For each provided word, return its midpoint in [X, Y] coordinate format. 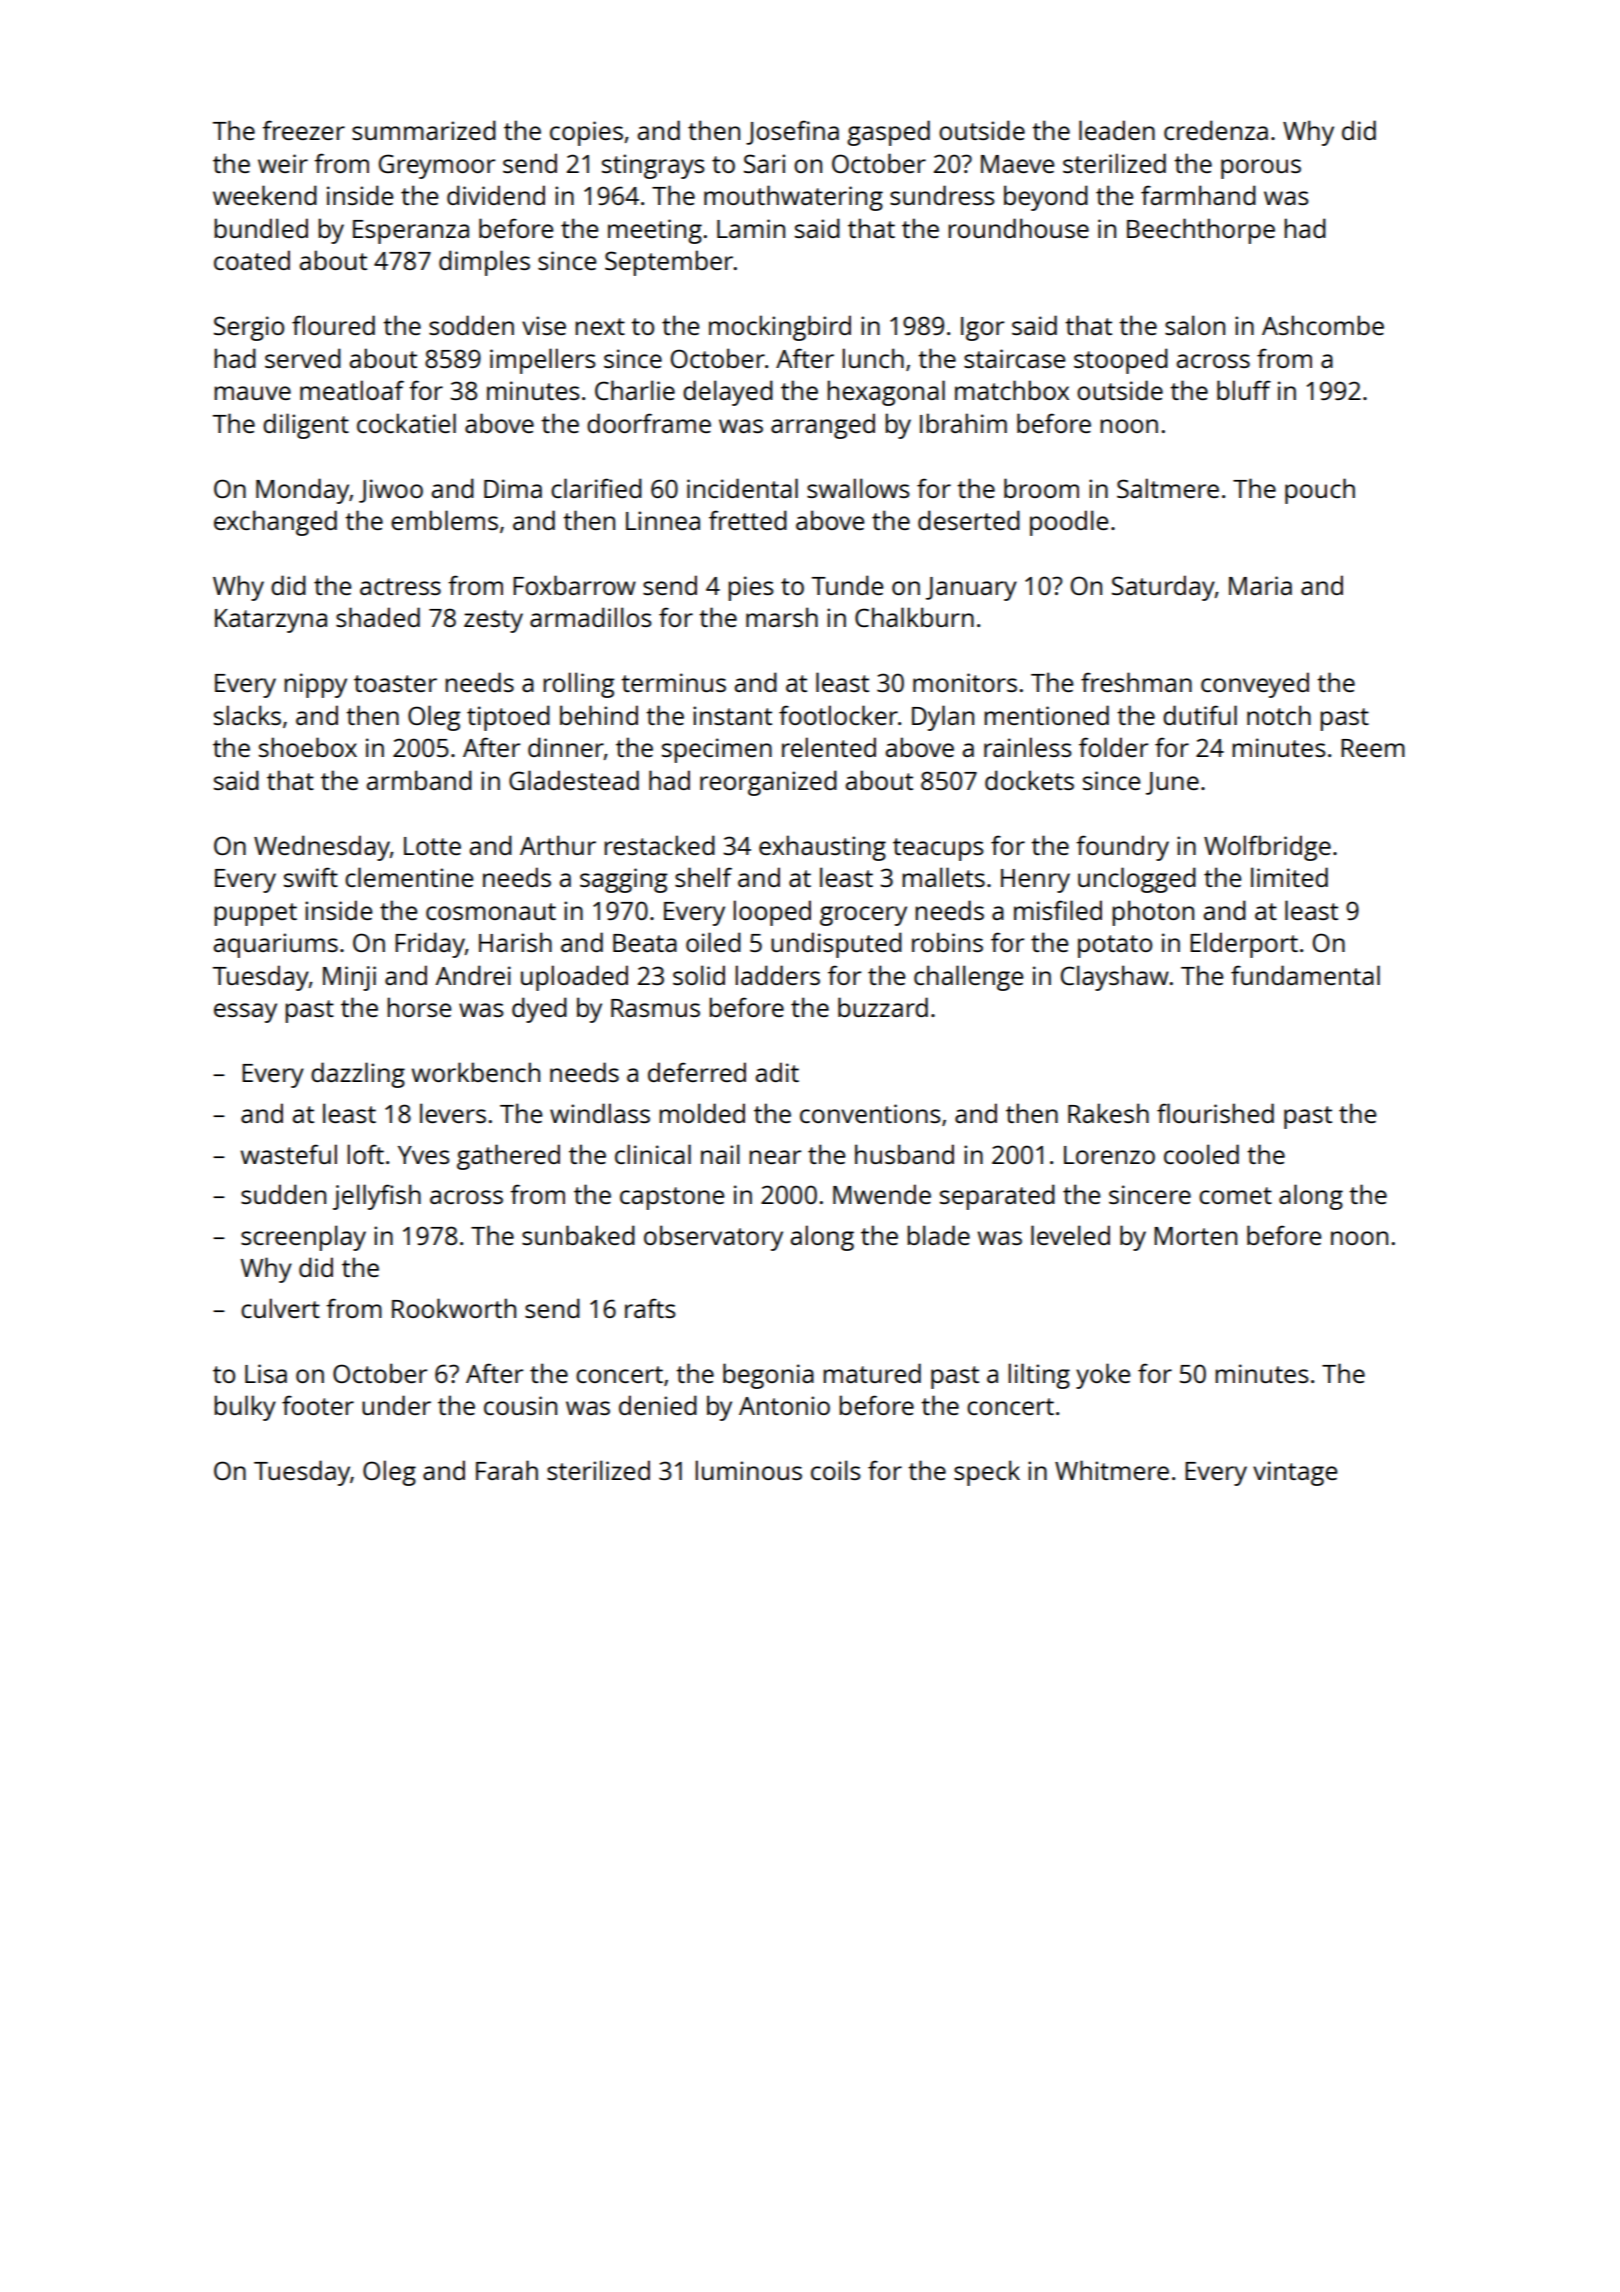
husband [904, 1154]
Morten [1195, 1236]
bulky [245, 1408]
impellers [543, 361]
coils [836, 1470]
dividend [496, 195]
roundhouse [1018, 228]
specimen [717, 750]
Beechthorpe [1201, 231]
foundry [1122, 848]
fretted [748, 520]
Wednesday [322, 848]
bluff [1244, 390]
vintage [1295, 1473]
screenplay [303, 1238]
